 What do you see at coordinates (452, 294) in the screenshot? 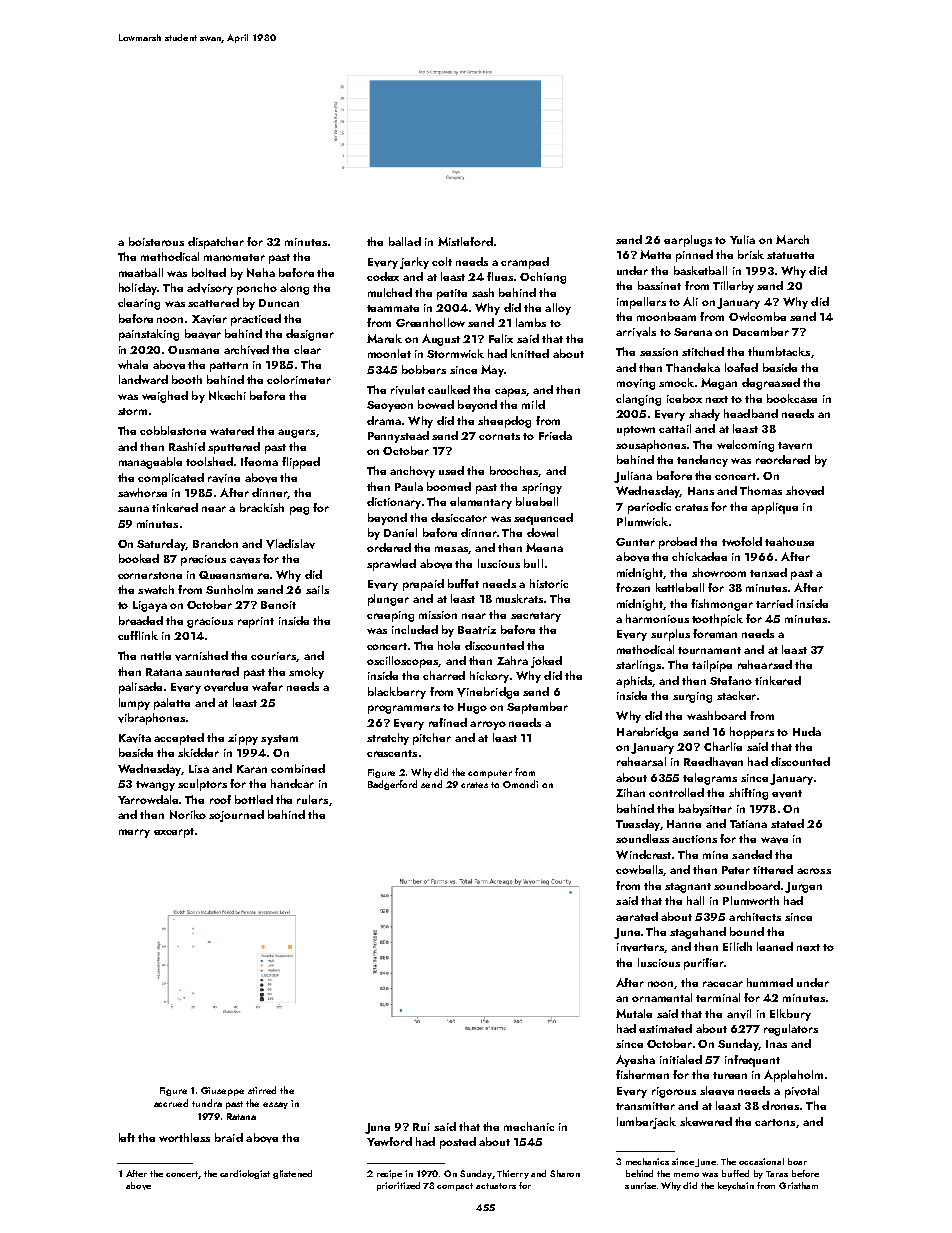
I see `petite` at bounding box center [452, 294].
